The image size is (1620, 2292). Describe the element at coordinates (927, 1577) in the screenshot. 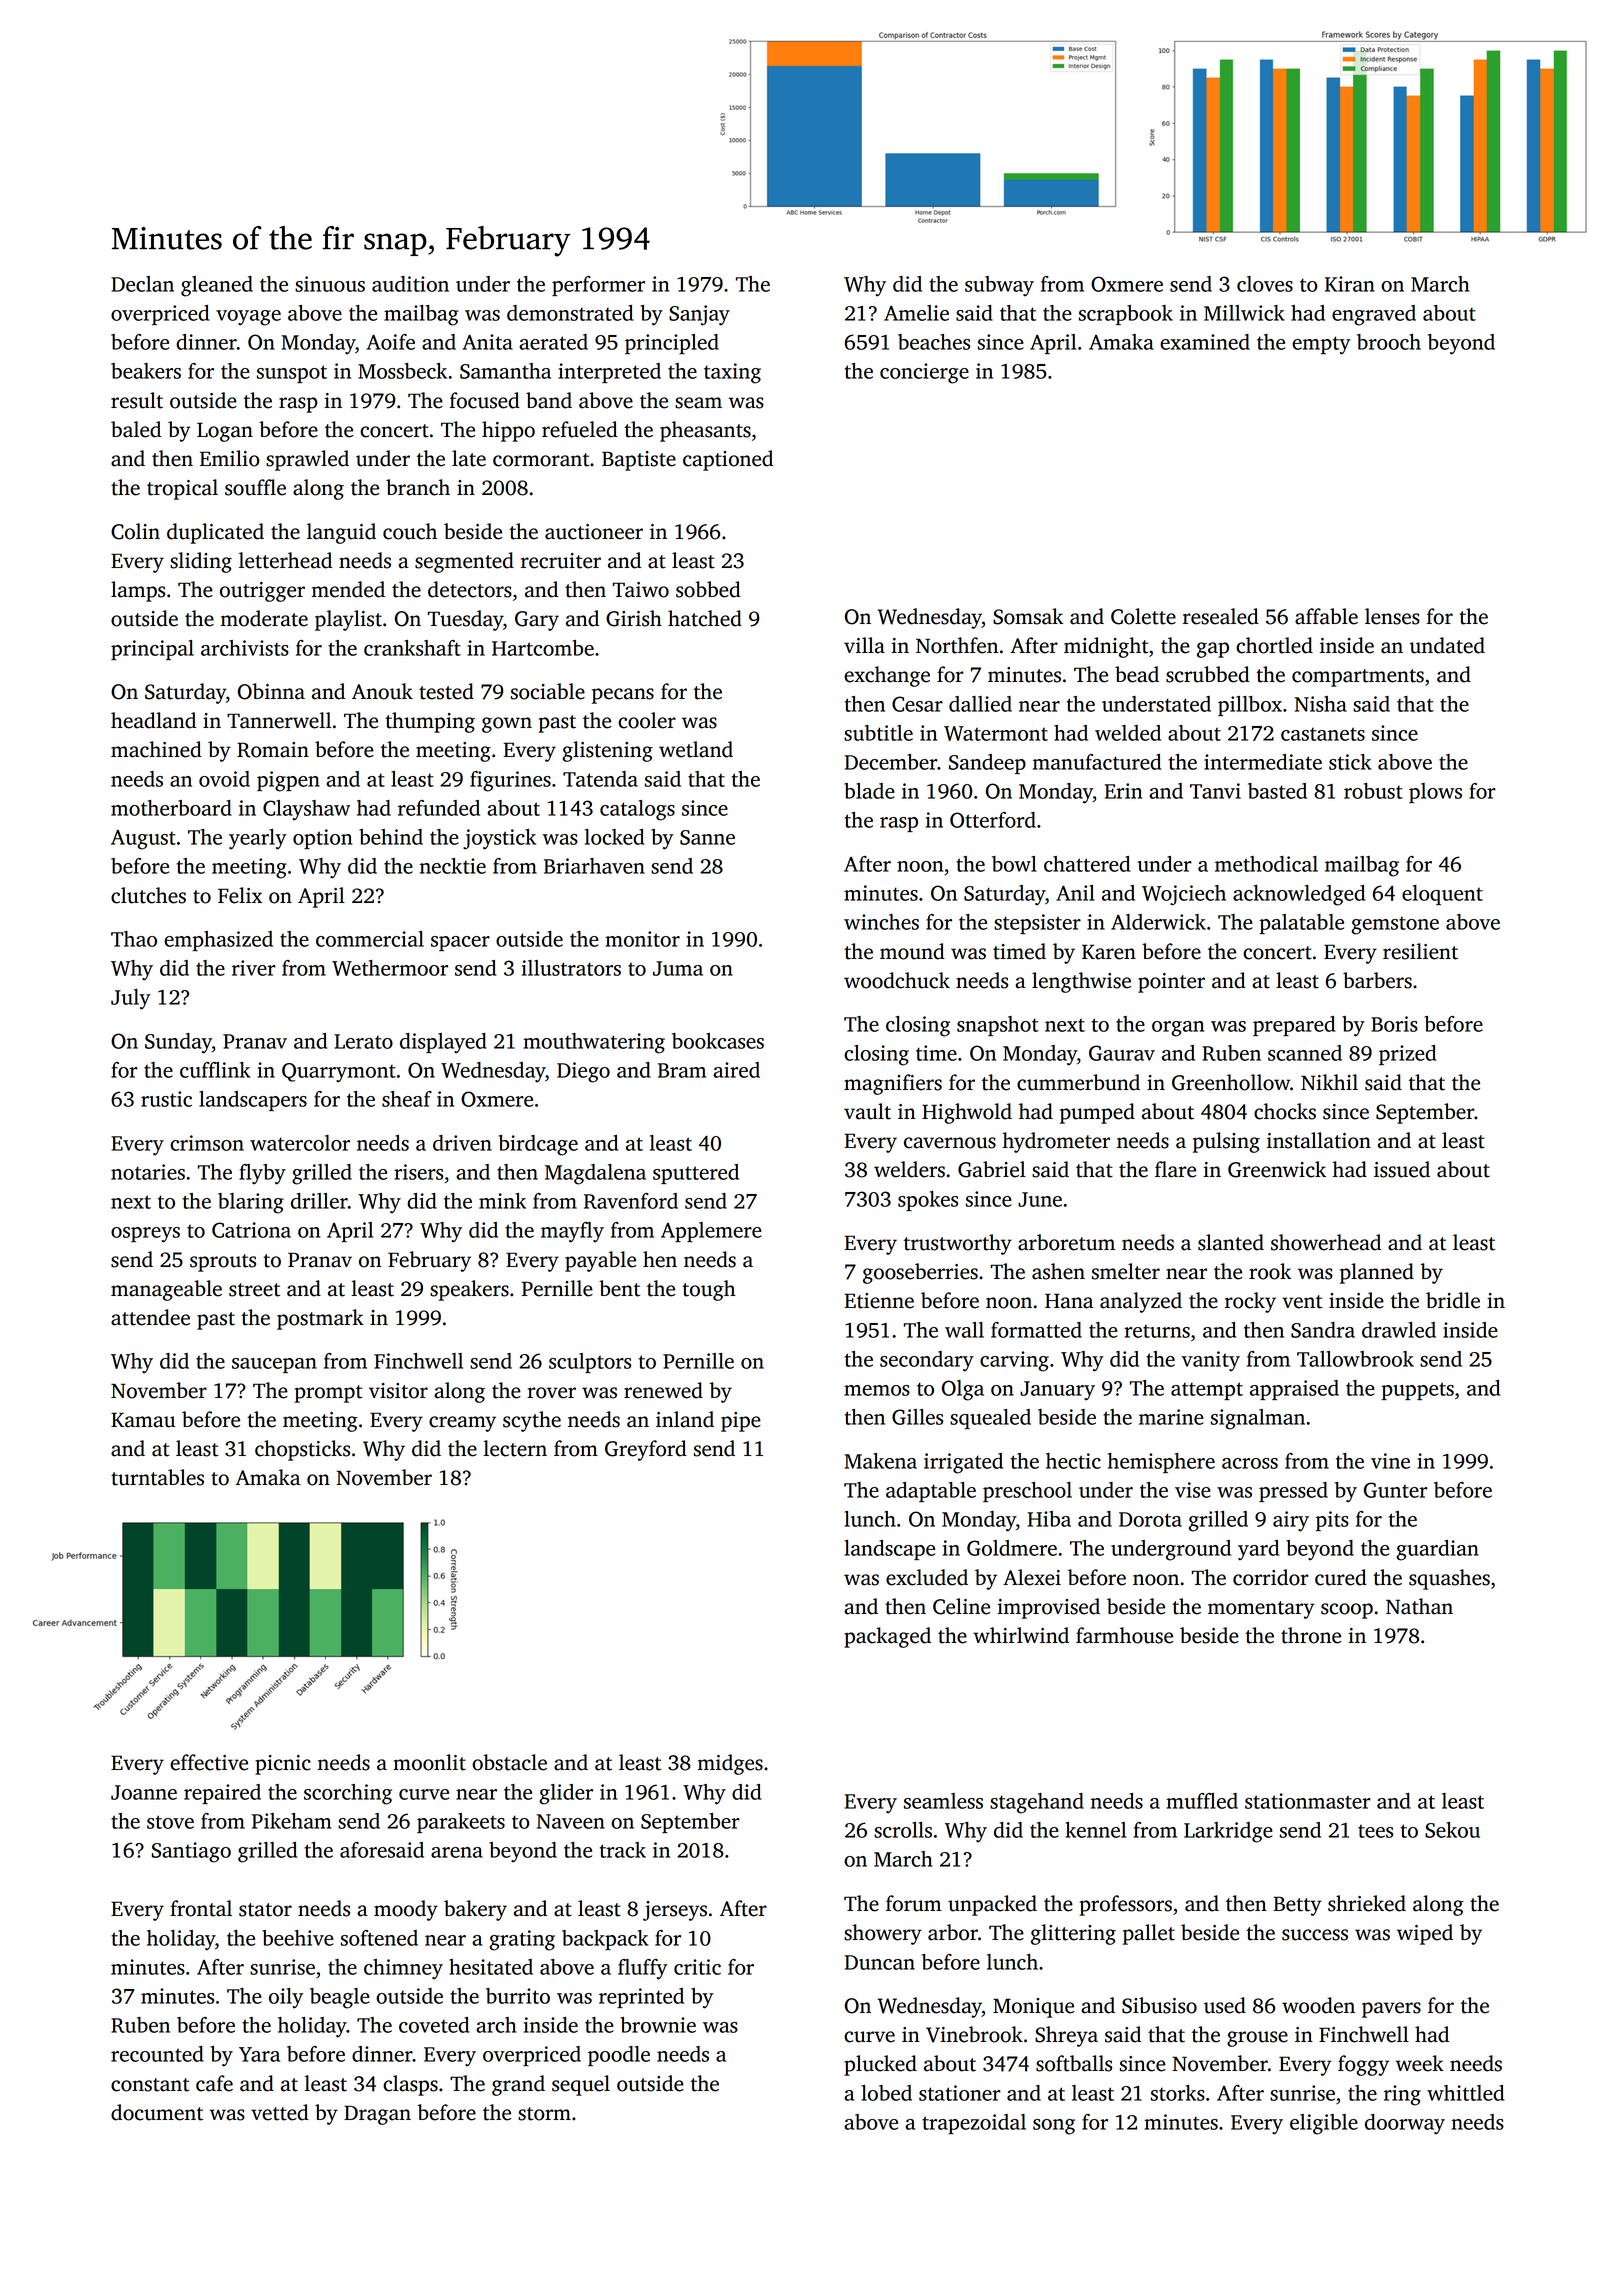

I see `excluded` at that location.
